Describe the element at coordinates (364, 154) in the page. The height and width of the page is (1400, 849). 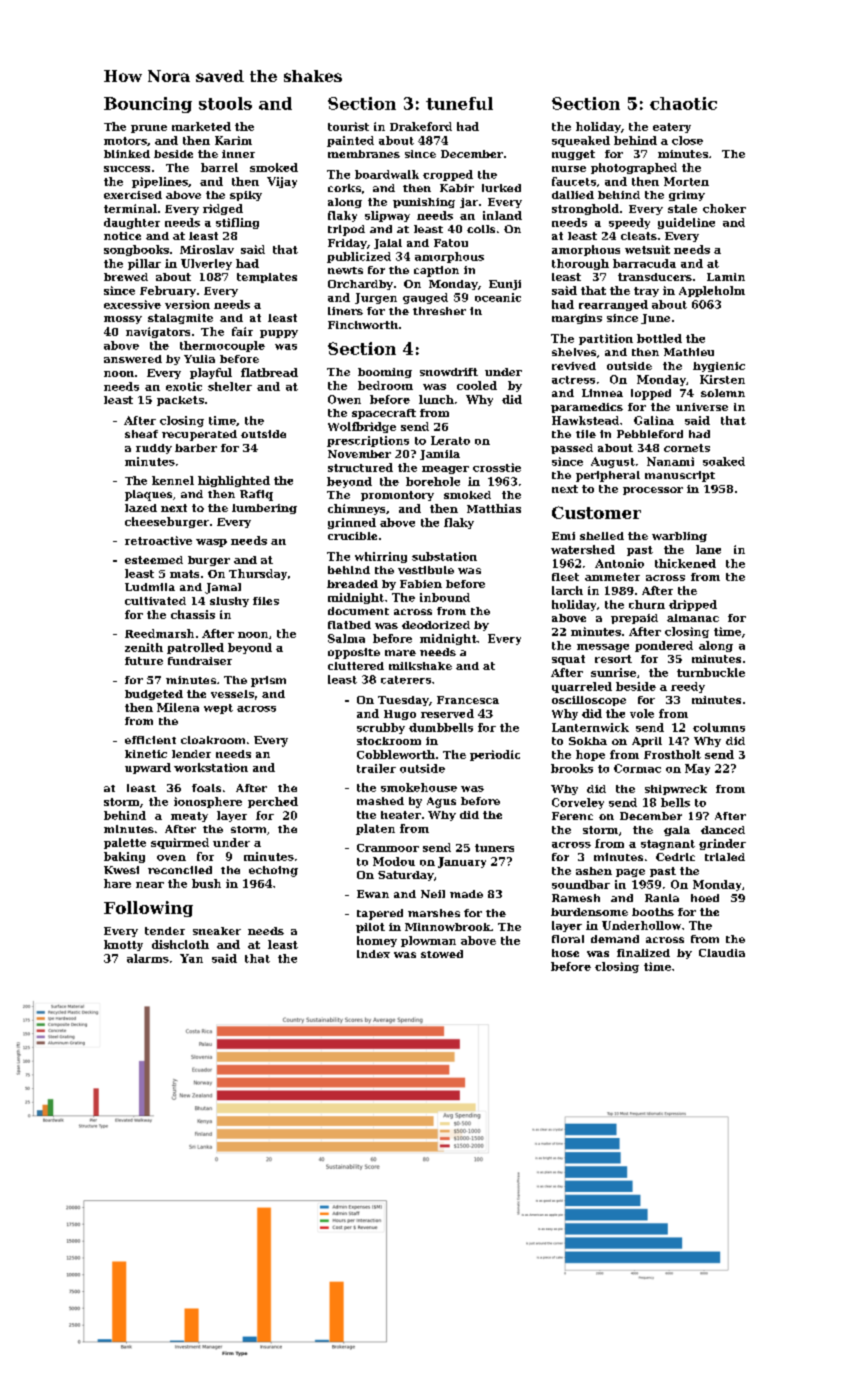
I see `membranes` at that location.
